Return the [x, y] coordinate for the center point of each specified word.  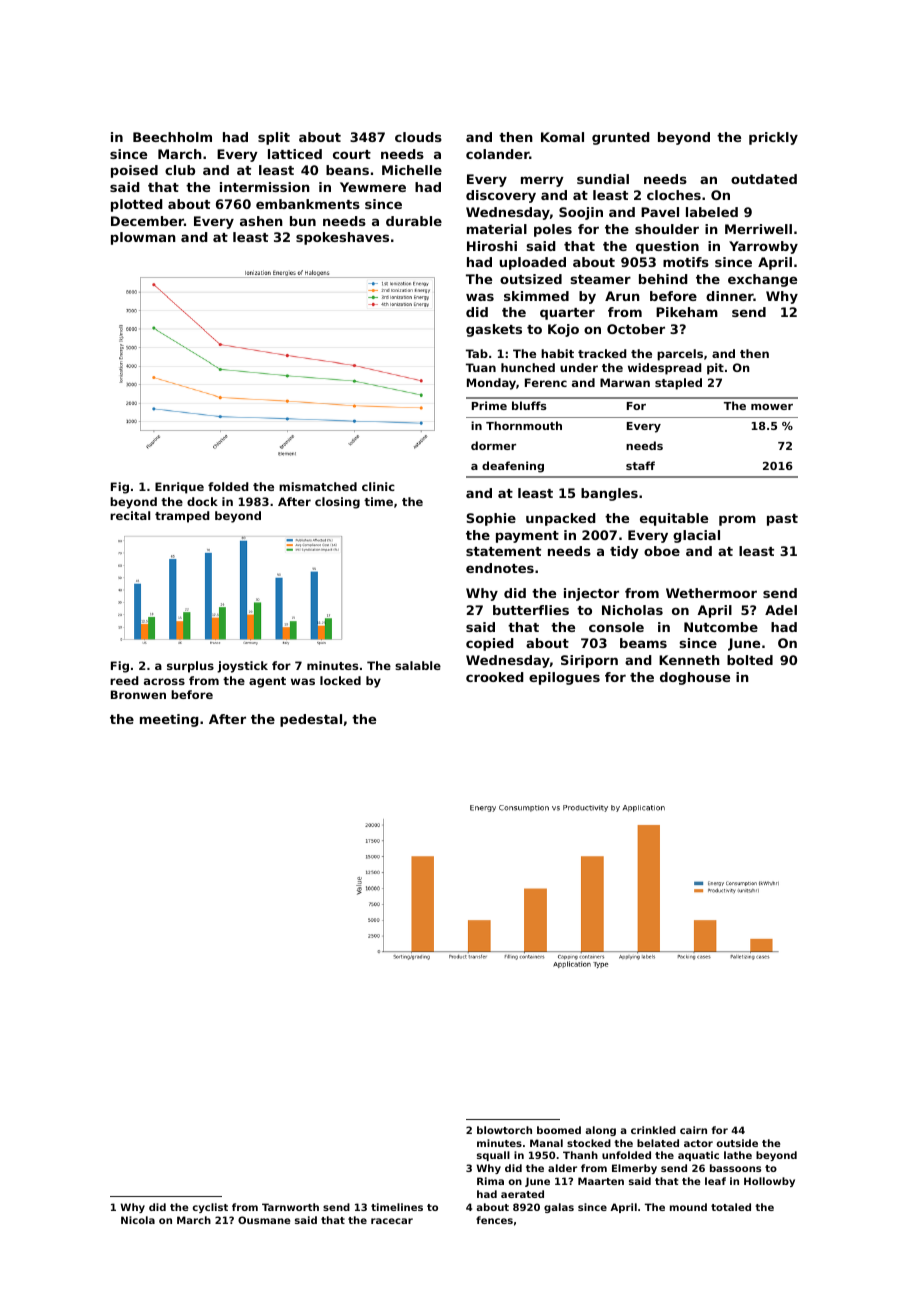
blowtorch [504, 1130]
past [782, 520]
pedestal [311, 720]
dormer [493, 445]
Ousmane [264, 1220]
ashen [261, 221]
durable [414, 221]
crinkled [653, 1130]
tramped [182, 517]
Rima [490, 1181]
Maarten [601, 1181]
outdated [764, 179]
